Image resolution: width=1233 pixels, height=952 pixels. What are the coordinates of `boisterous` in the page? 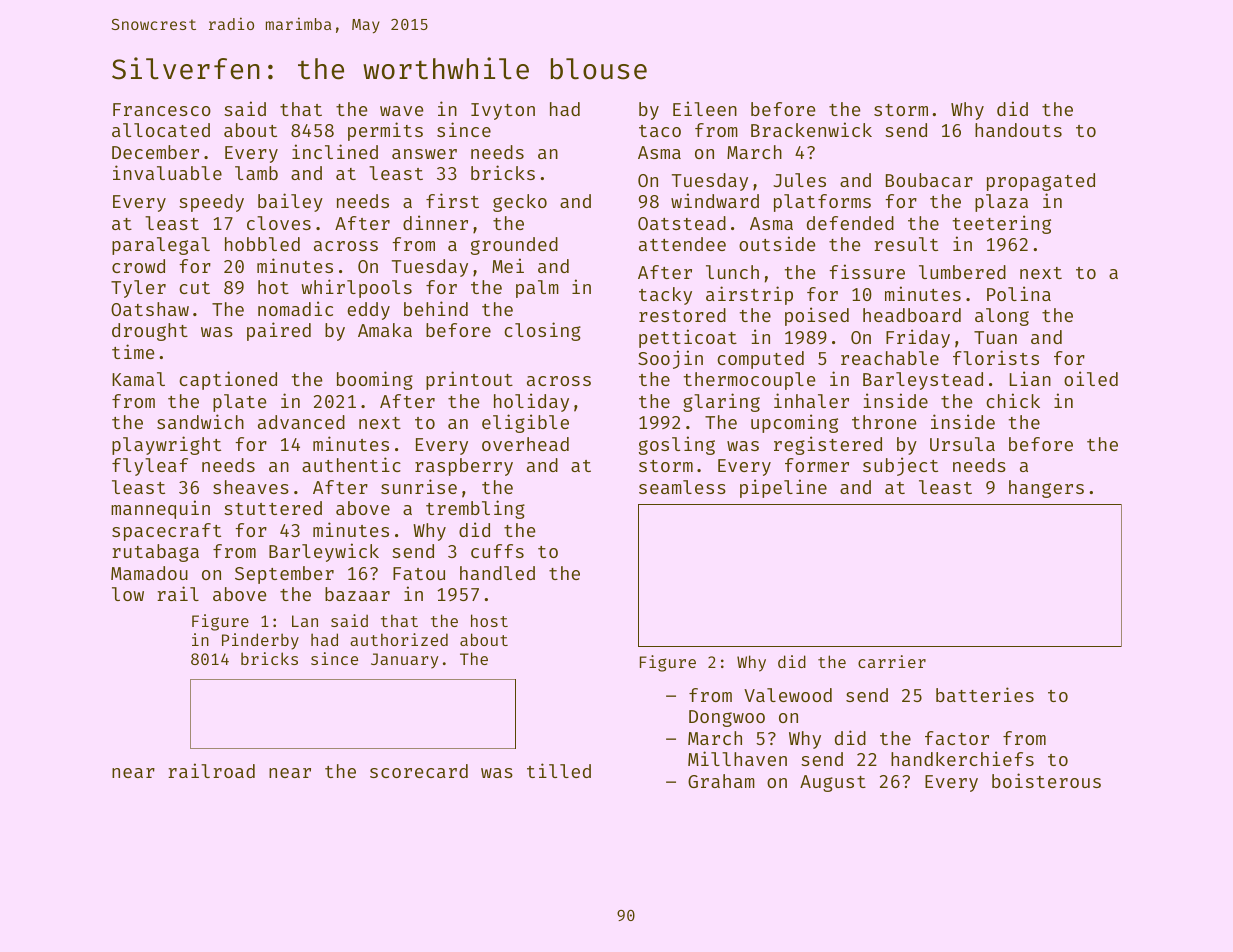 It's located at (1046, 780).
